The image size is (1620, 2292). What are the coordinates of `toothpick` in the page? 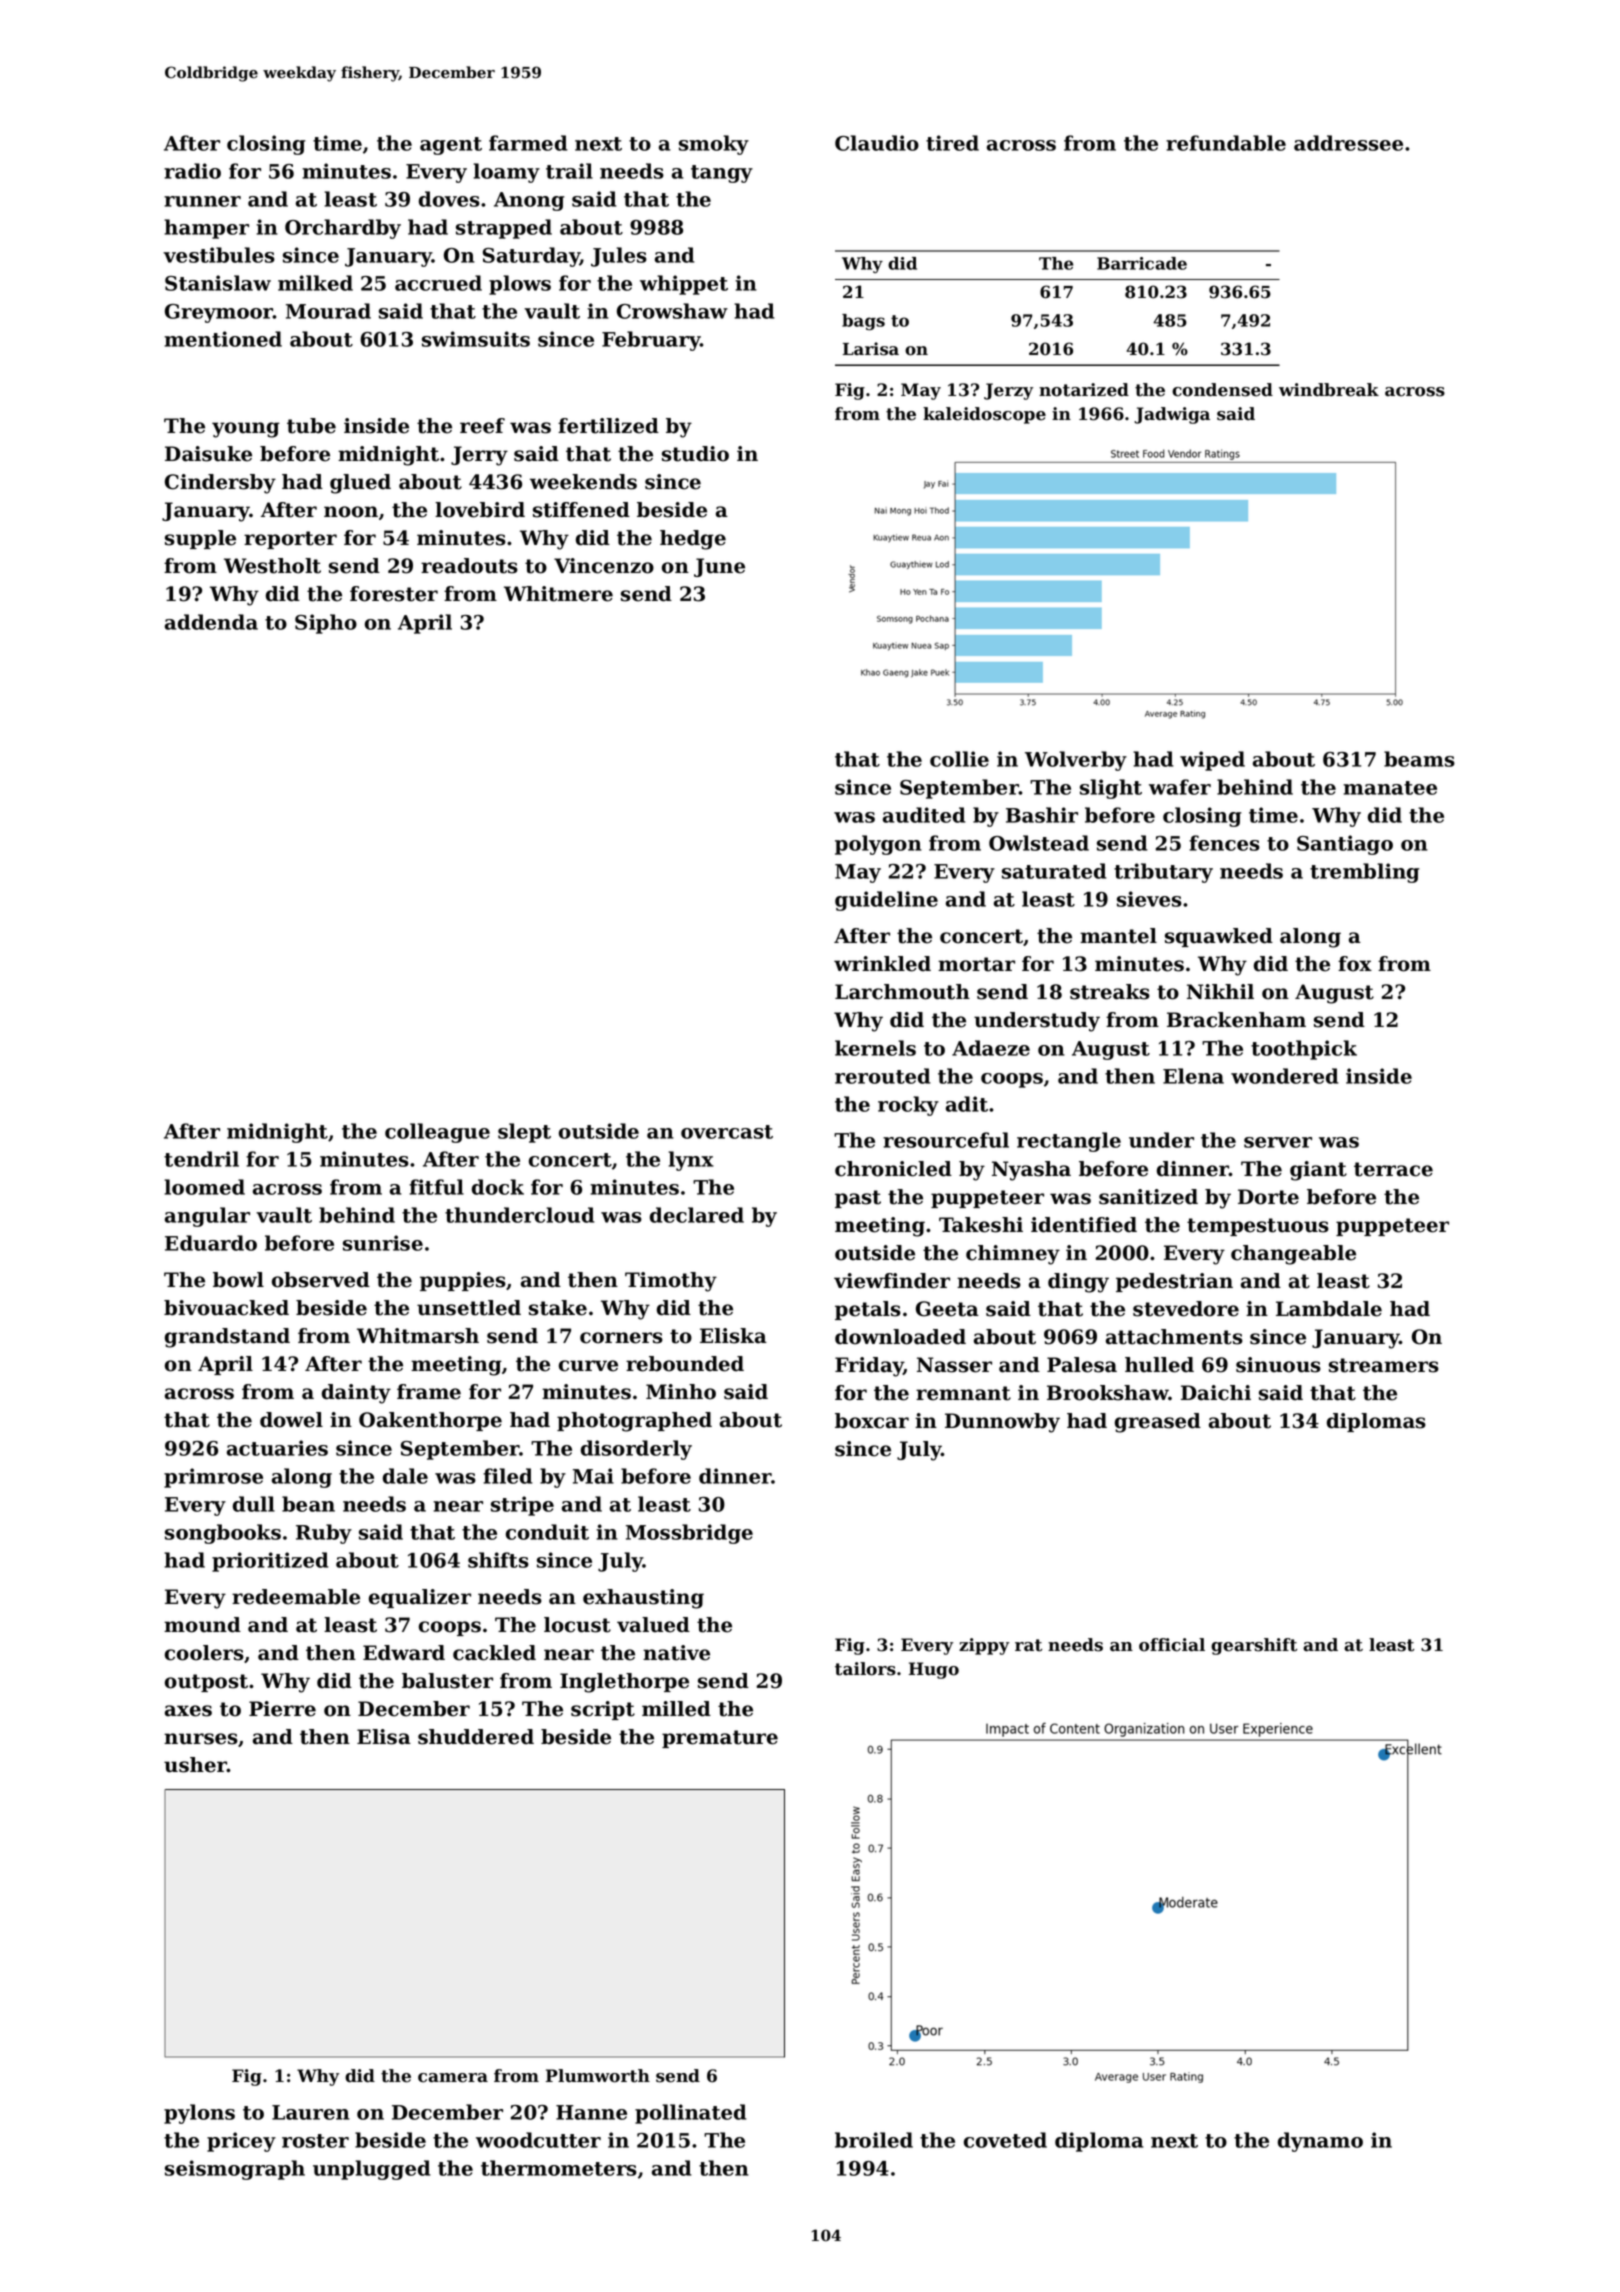 It's located at (1304, 1050).
